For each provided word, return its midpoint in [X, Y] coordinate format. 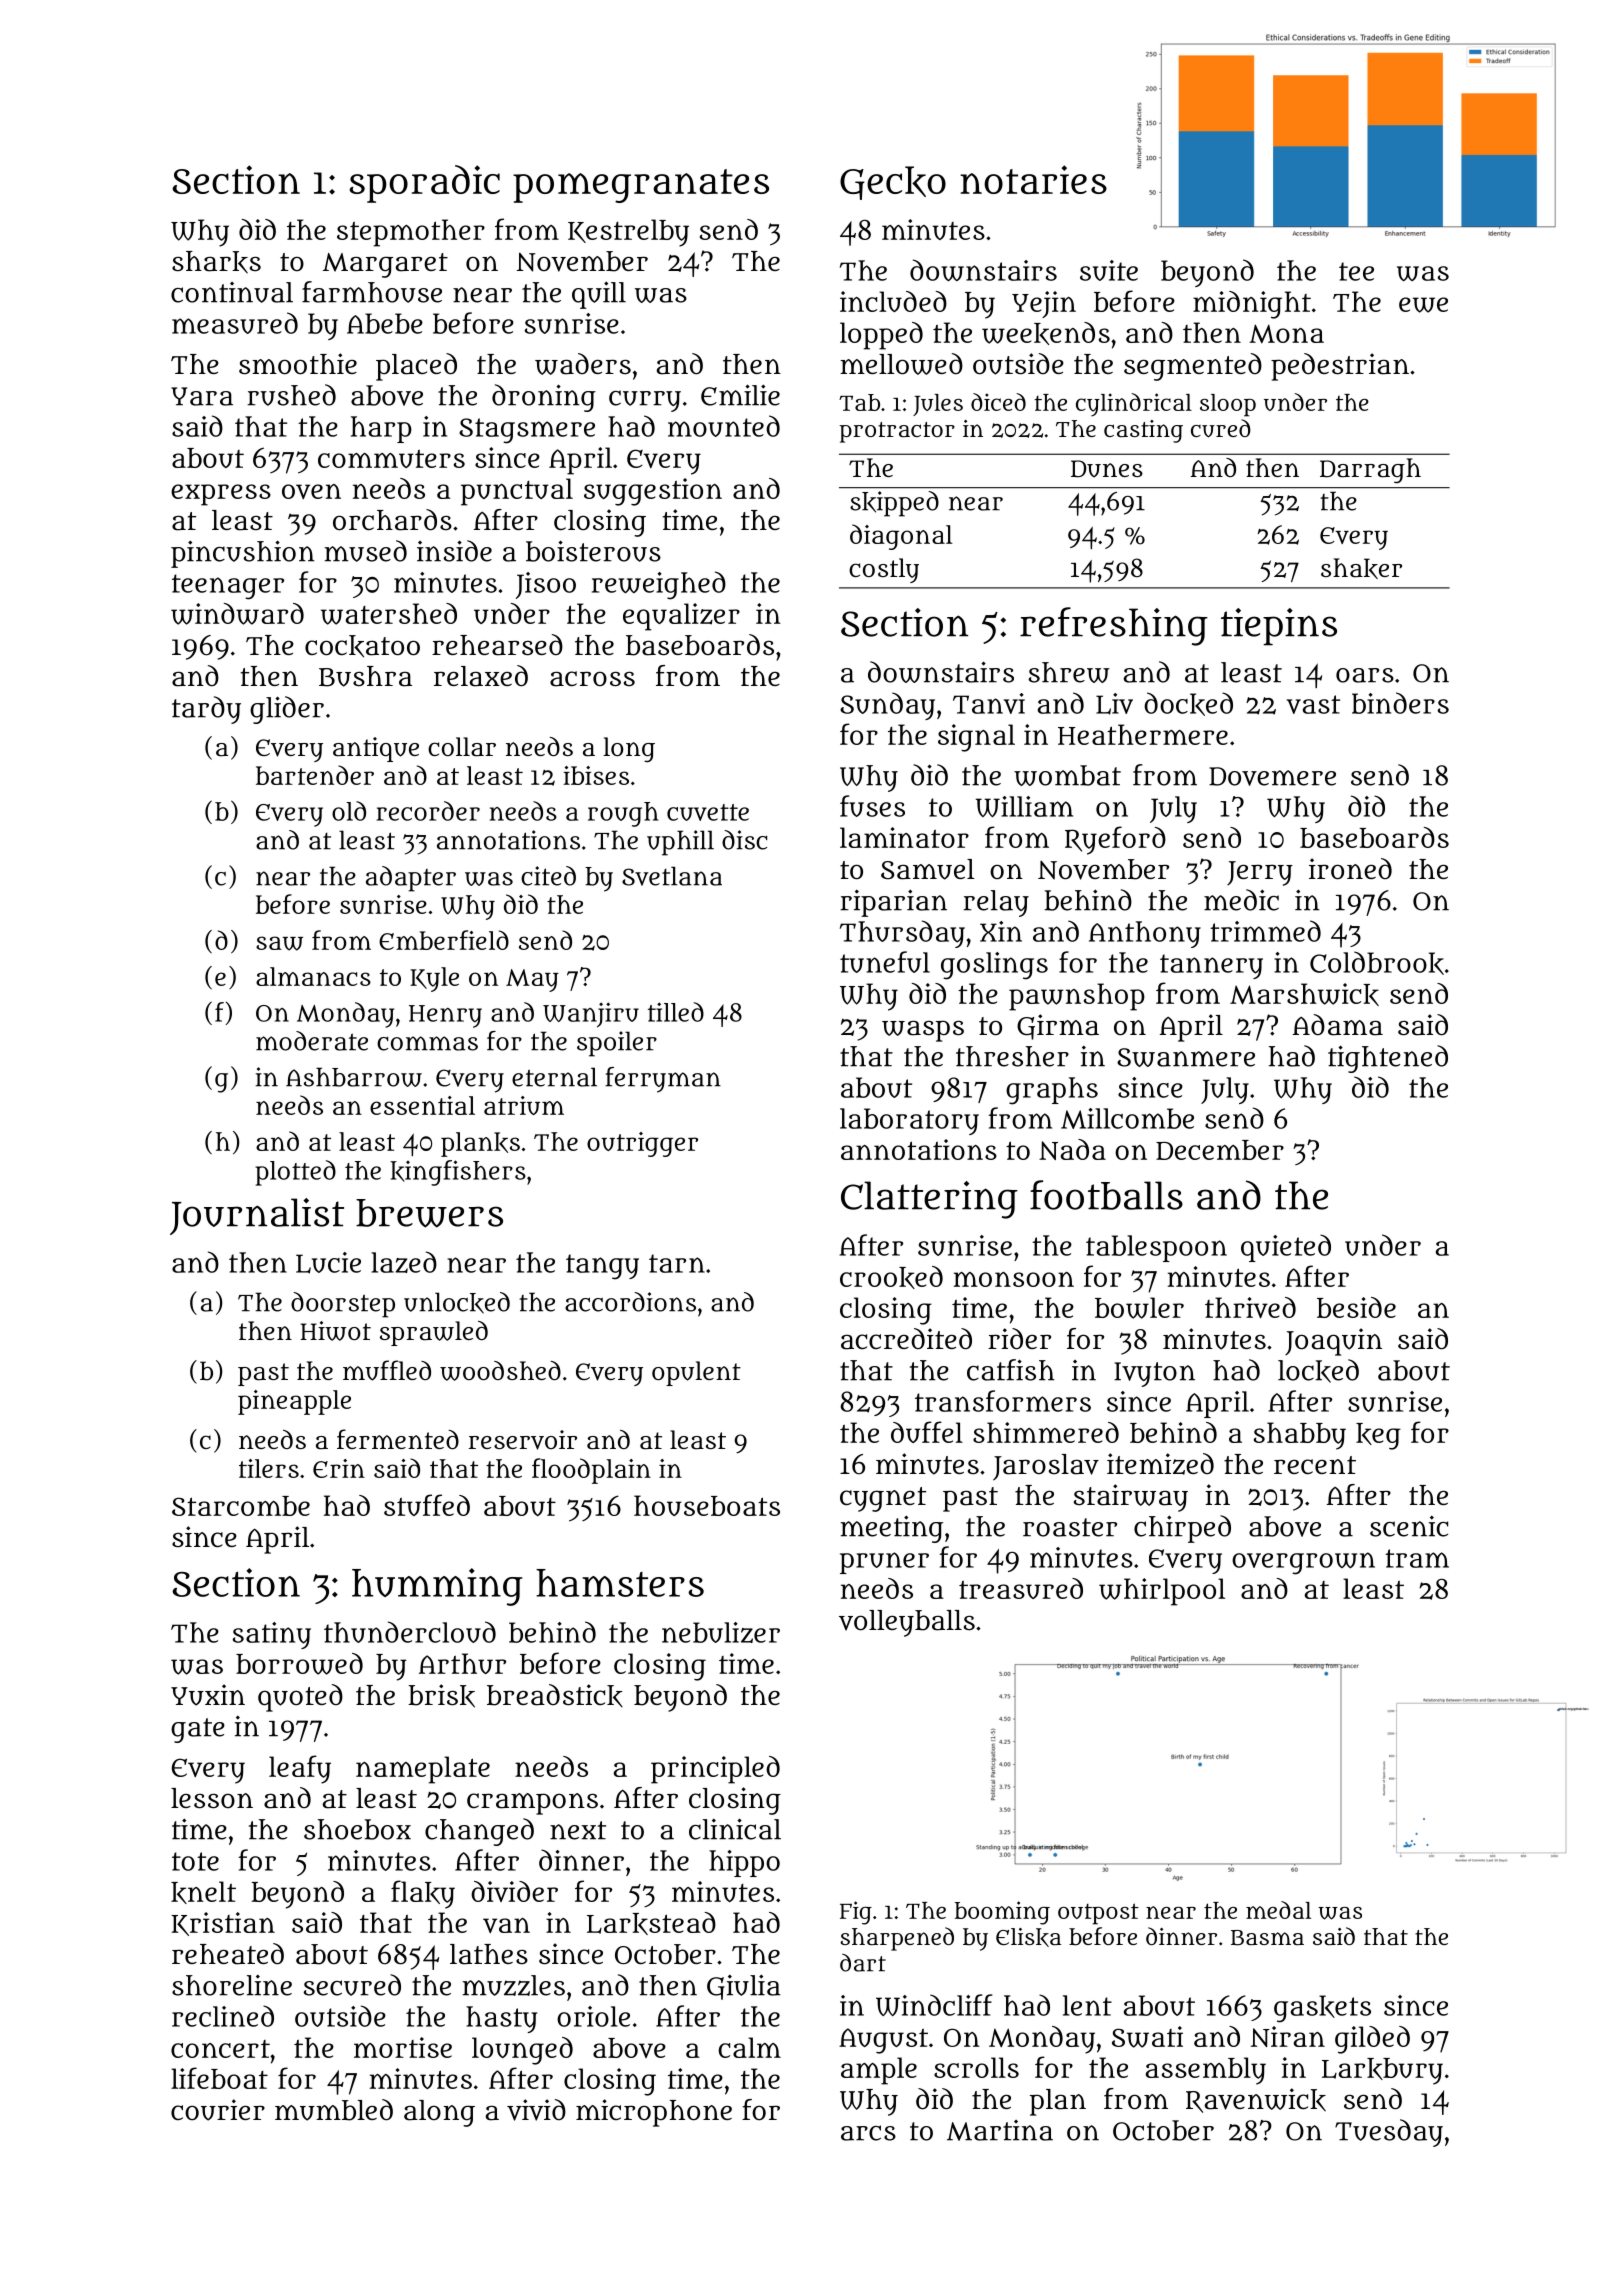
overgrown [1303, 1563]
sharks [216, 262]
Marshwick [1304, 994]
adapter [411, 879]
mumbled [334, 2110]
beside [1356, 1307]
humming [437, 1587]
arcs [868, 2133]
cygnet [883, 1499]
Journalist [257, 1216]
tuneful [885, 962]
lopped [881, 336]
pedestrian [1340, 367]
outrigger [642, 1144]
